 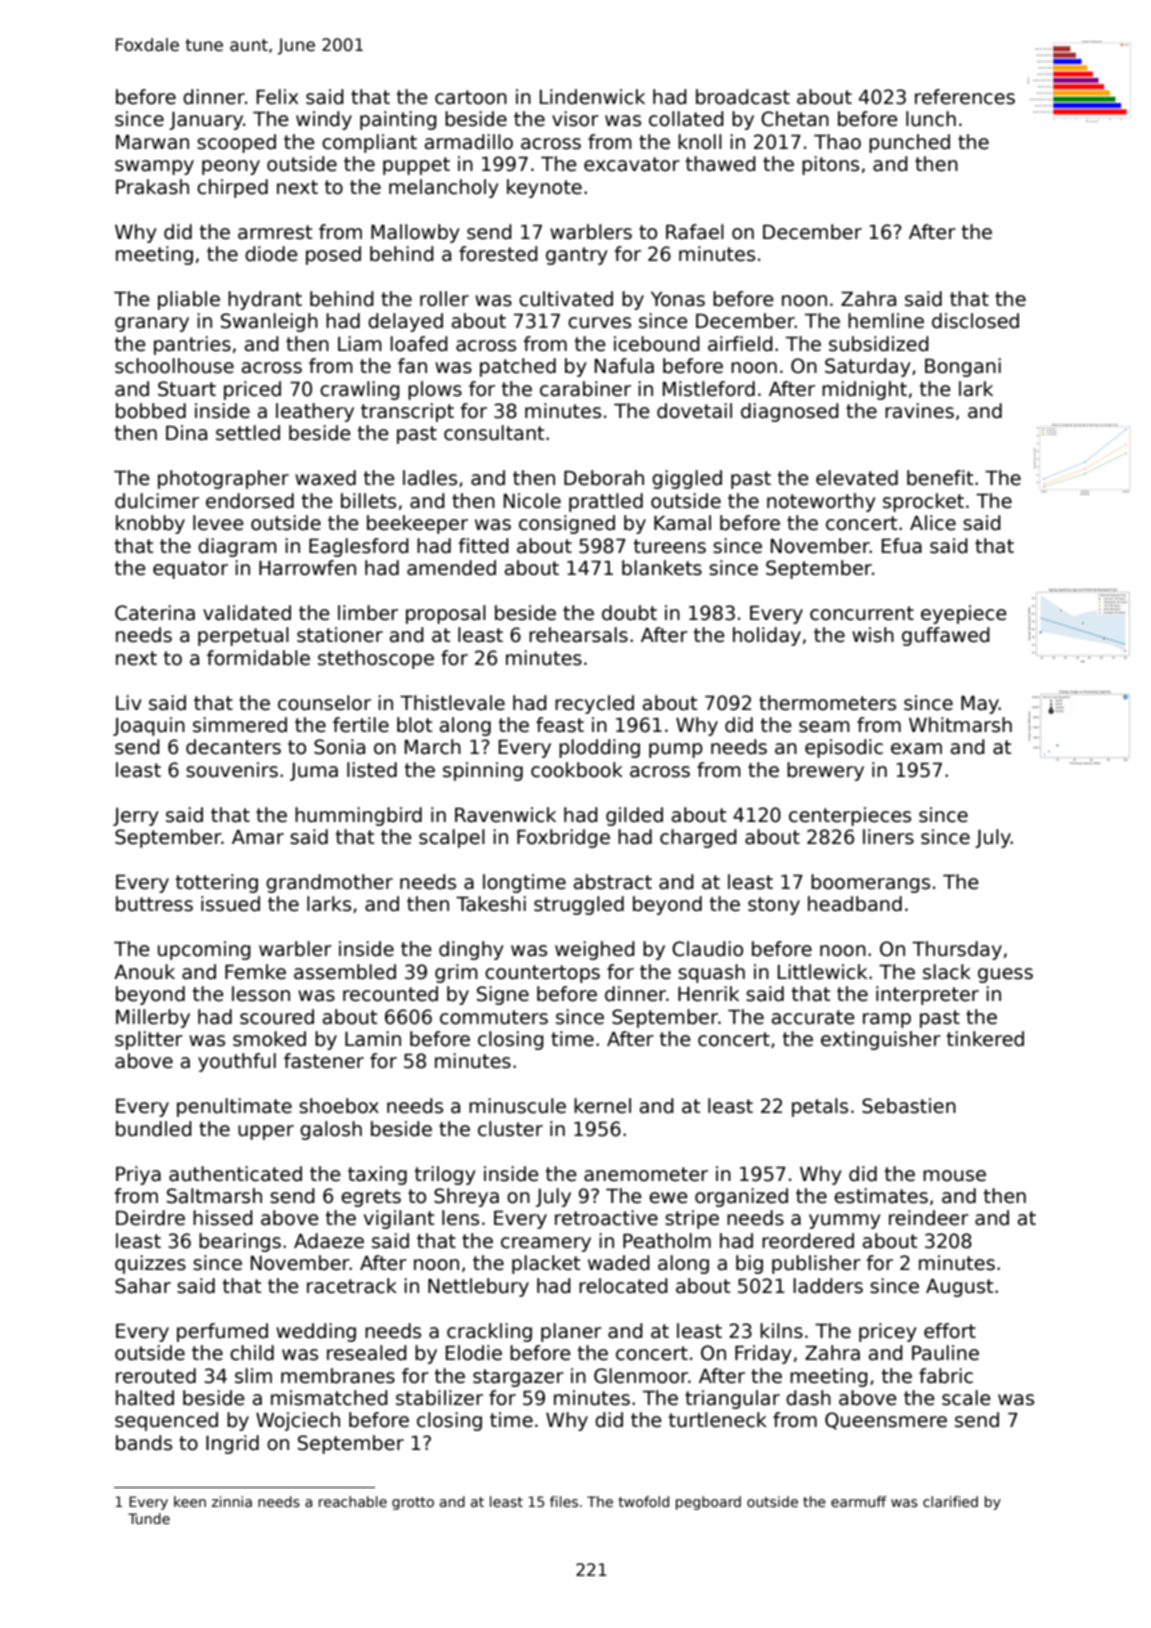 I want to click on Sebastien, so click(x=909, y=1106).
